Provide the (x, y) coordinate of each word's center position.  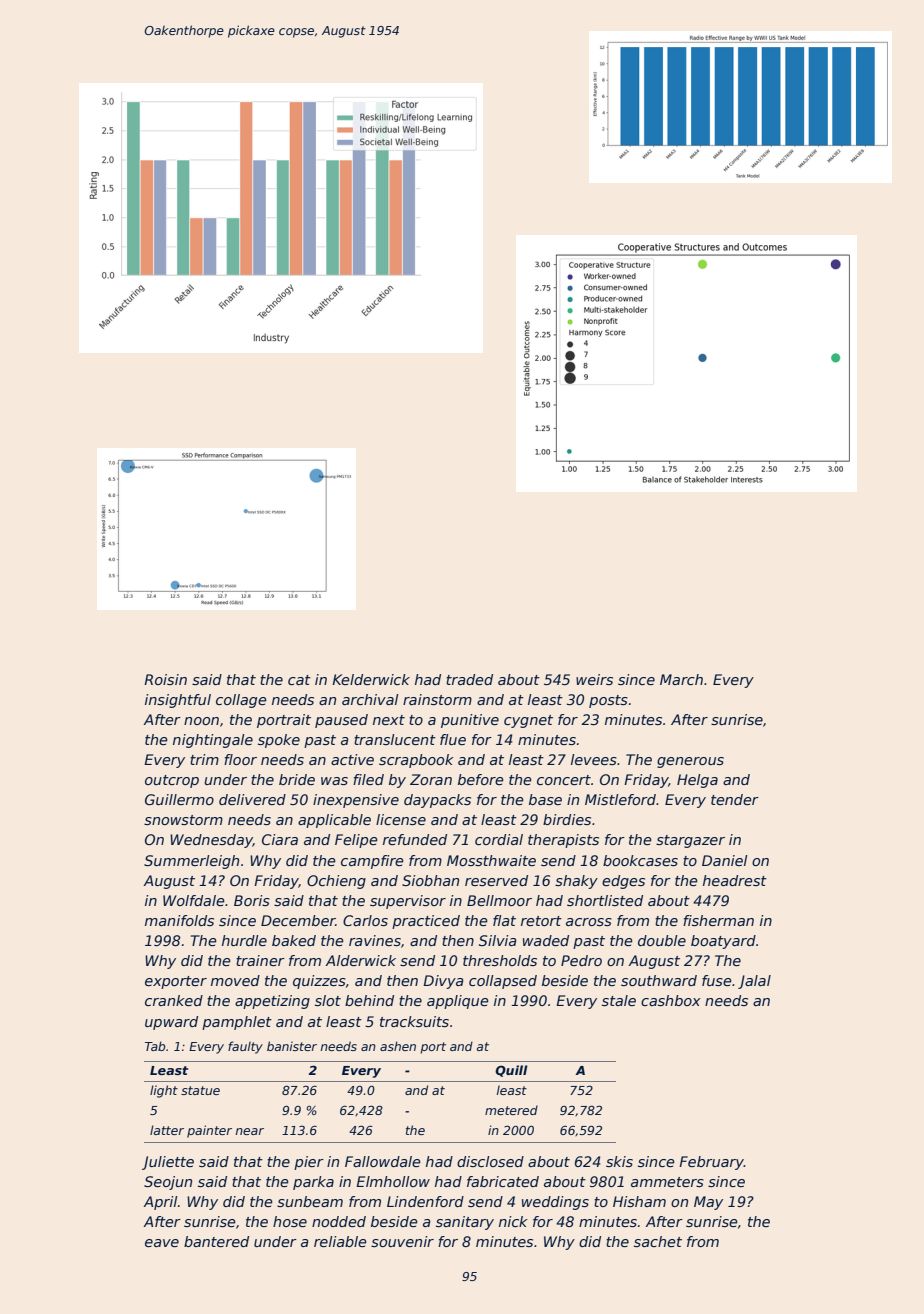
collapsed (503, 982)
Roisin (165, 679)
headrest (735, 880)
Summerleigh (191, 862)
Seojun (168, 1183)
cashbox (671, 1000)
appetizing (272, 1002)
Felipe (356, 841)
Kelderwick (371, 679)
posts (608, 701)
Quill (511, 1071)
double (662, 940)
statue (200, 1090)
